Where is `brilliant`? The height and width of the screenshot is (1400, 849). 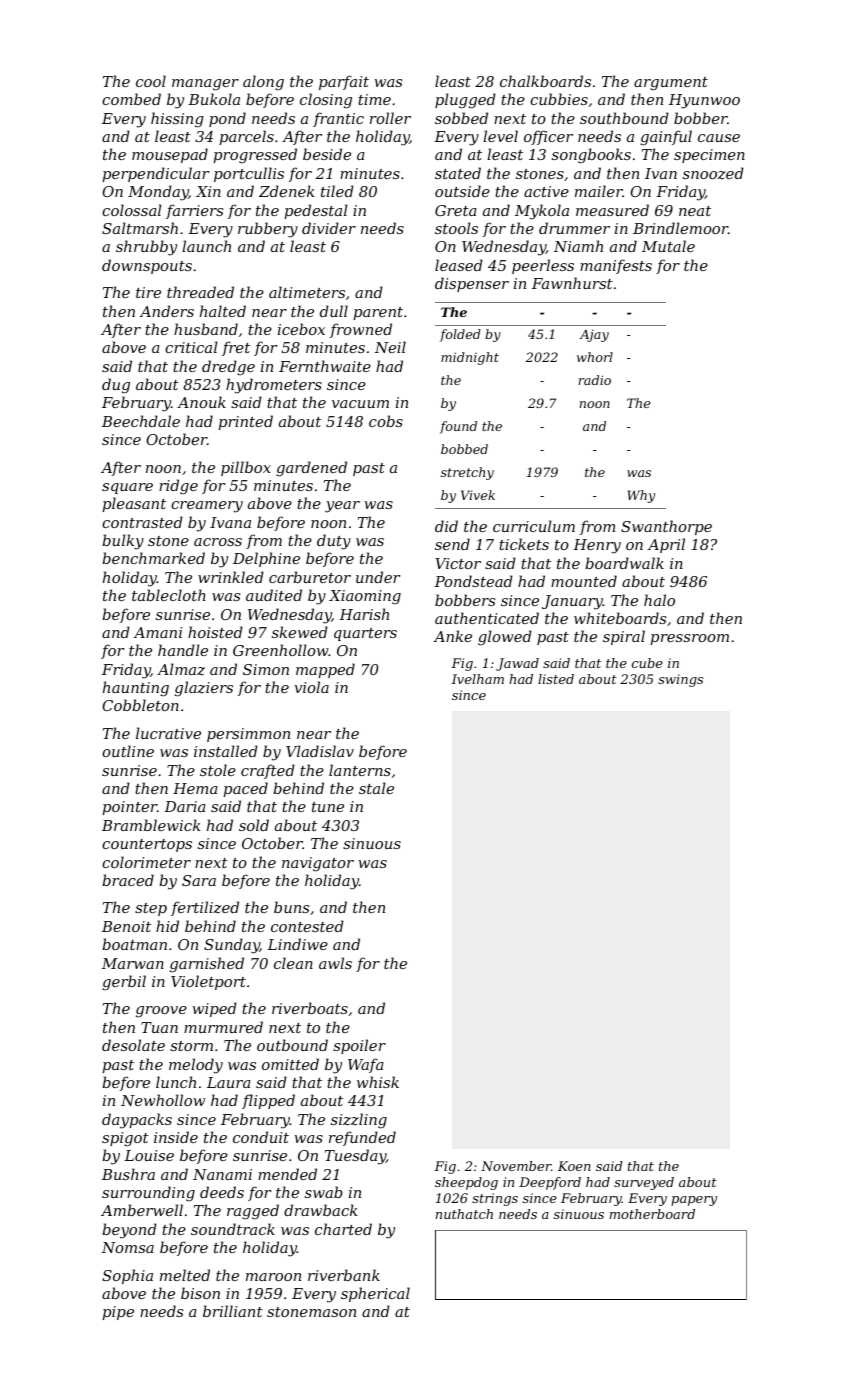 brilliant is located at coordinates (233, 1311).
